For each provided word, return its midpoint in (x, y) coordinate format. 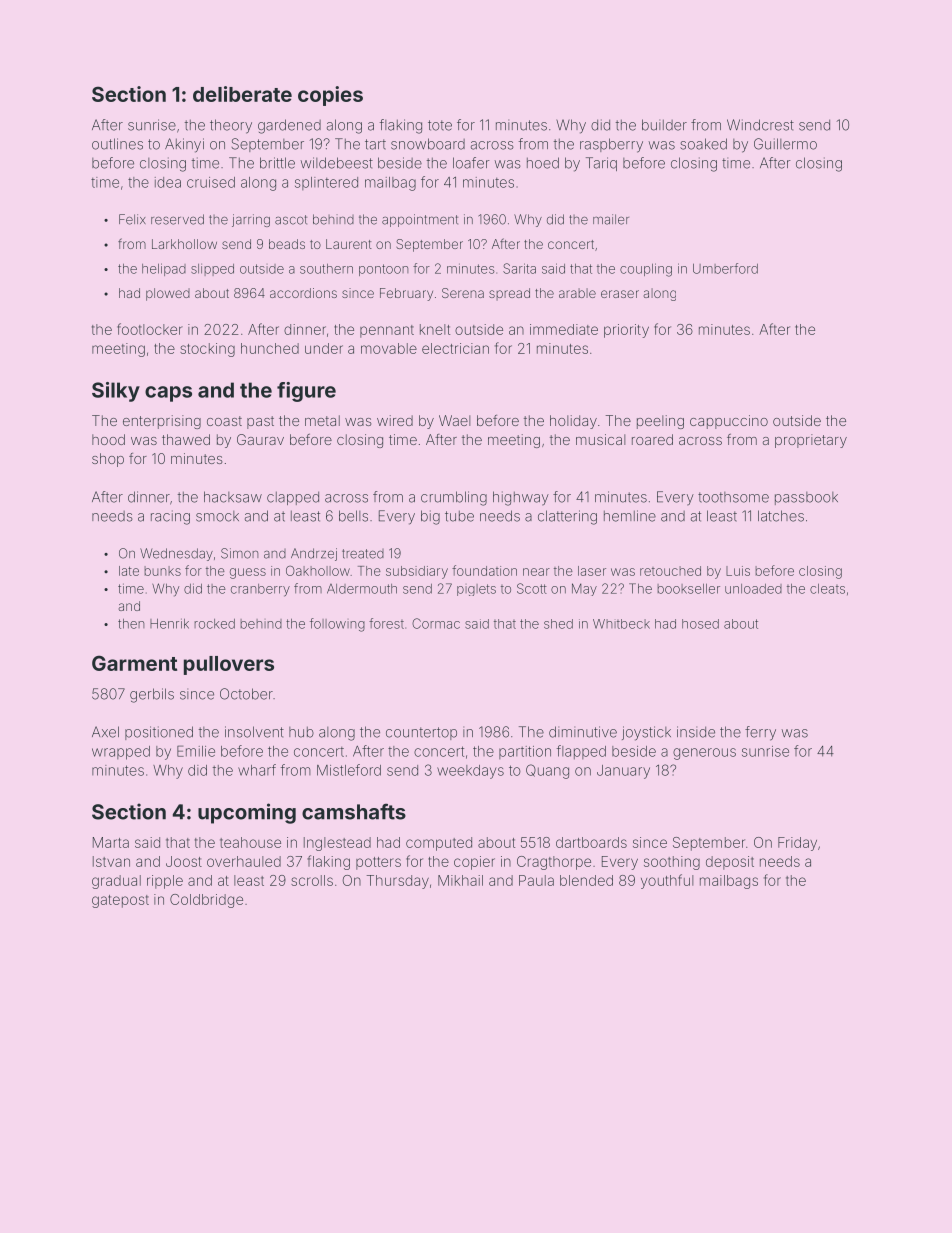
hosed (700, 624)
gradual (116, 882)
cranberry (260, 590)
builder (664, 125)
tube (459, 516)
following (337, 625)
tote (440, 125)
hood (108, 439)
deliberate (242, 94)
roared (652, 439)
